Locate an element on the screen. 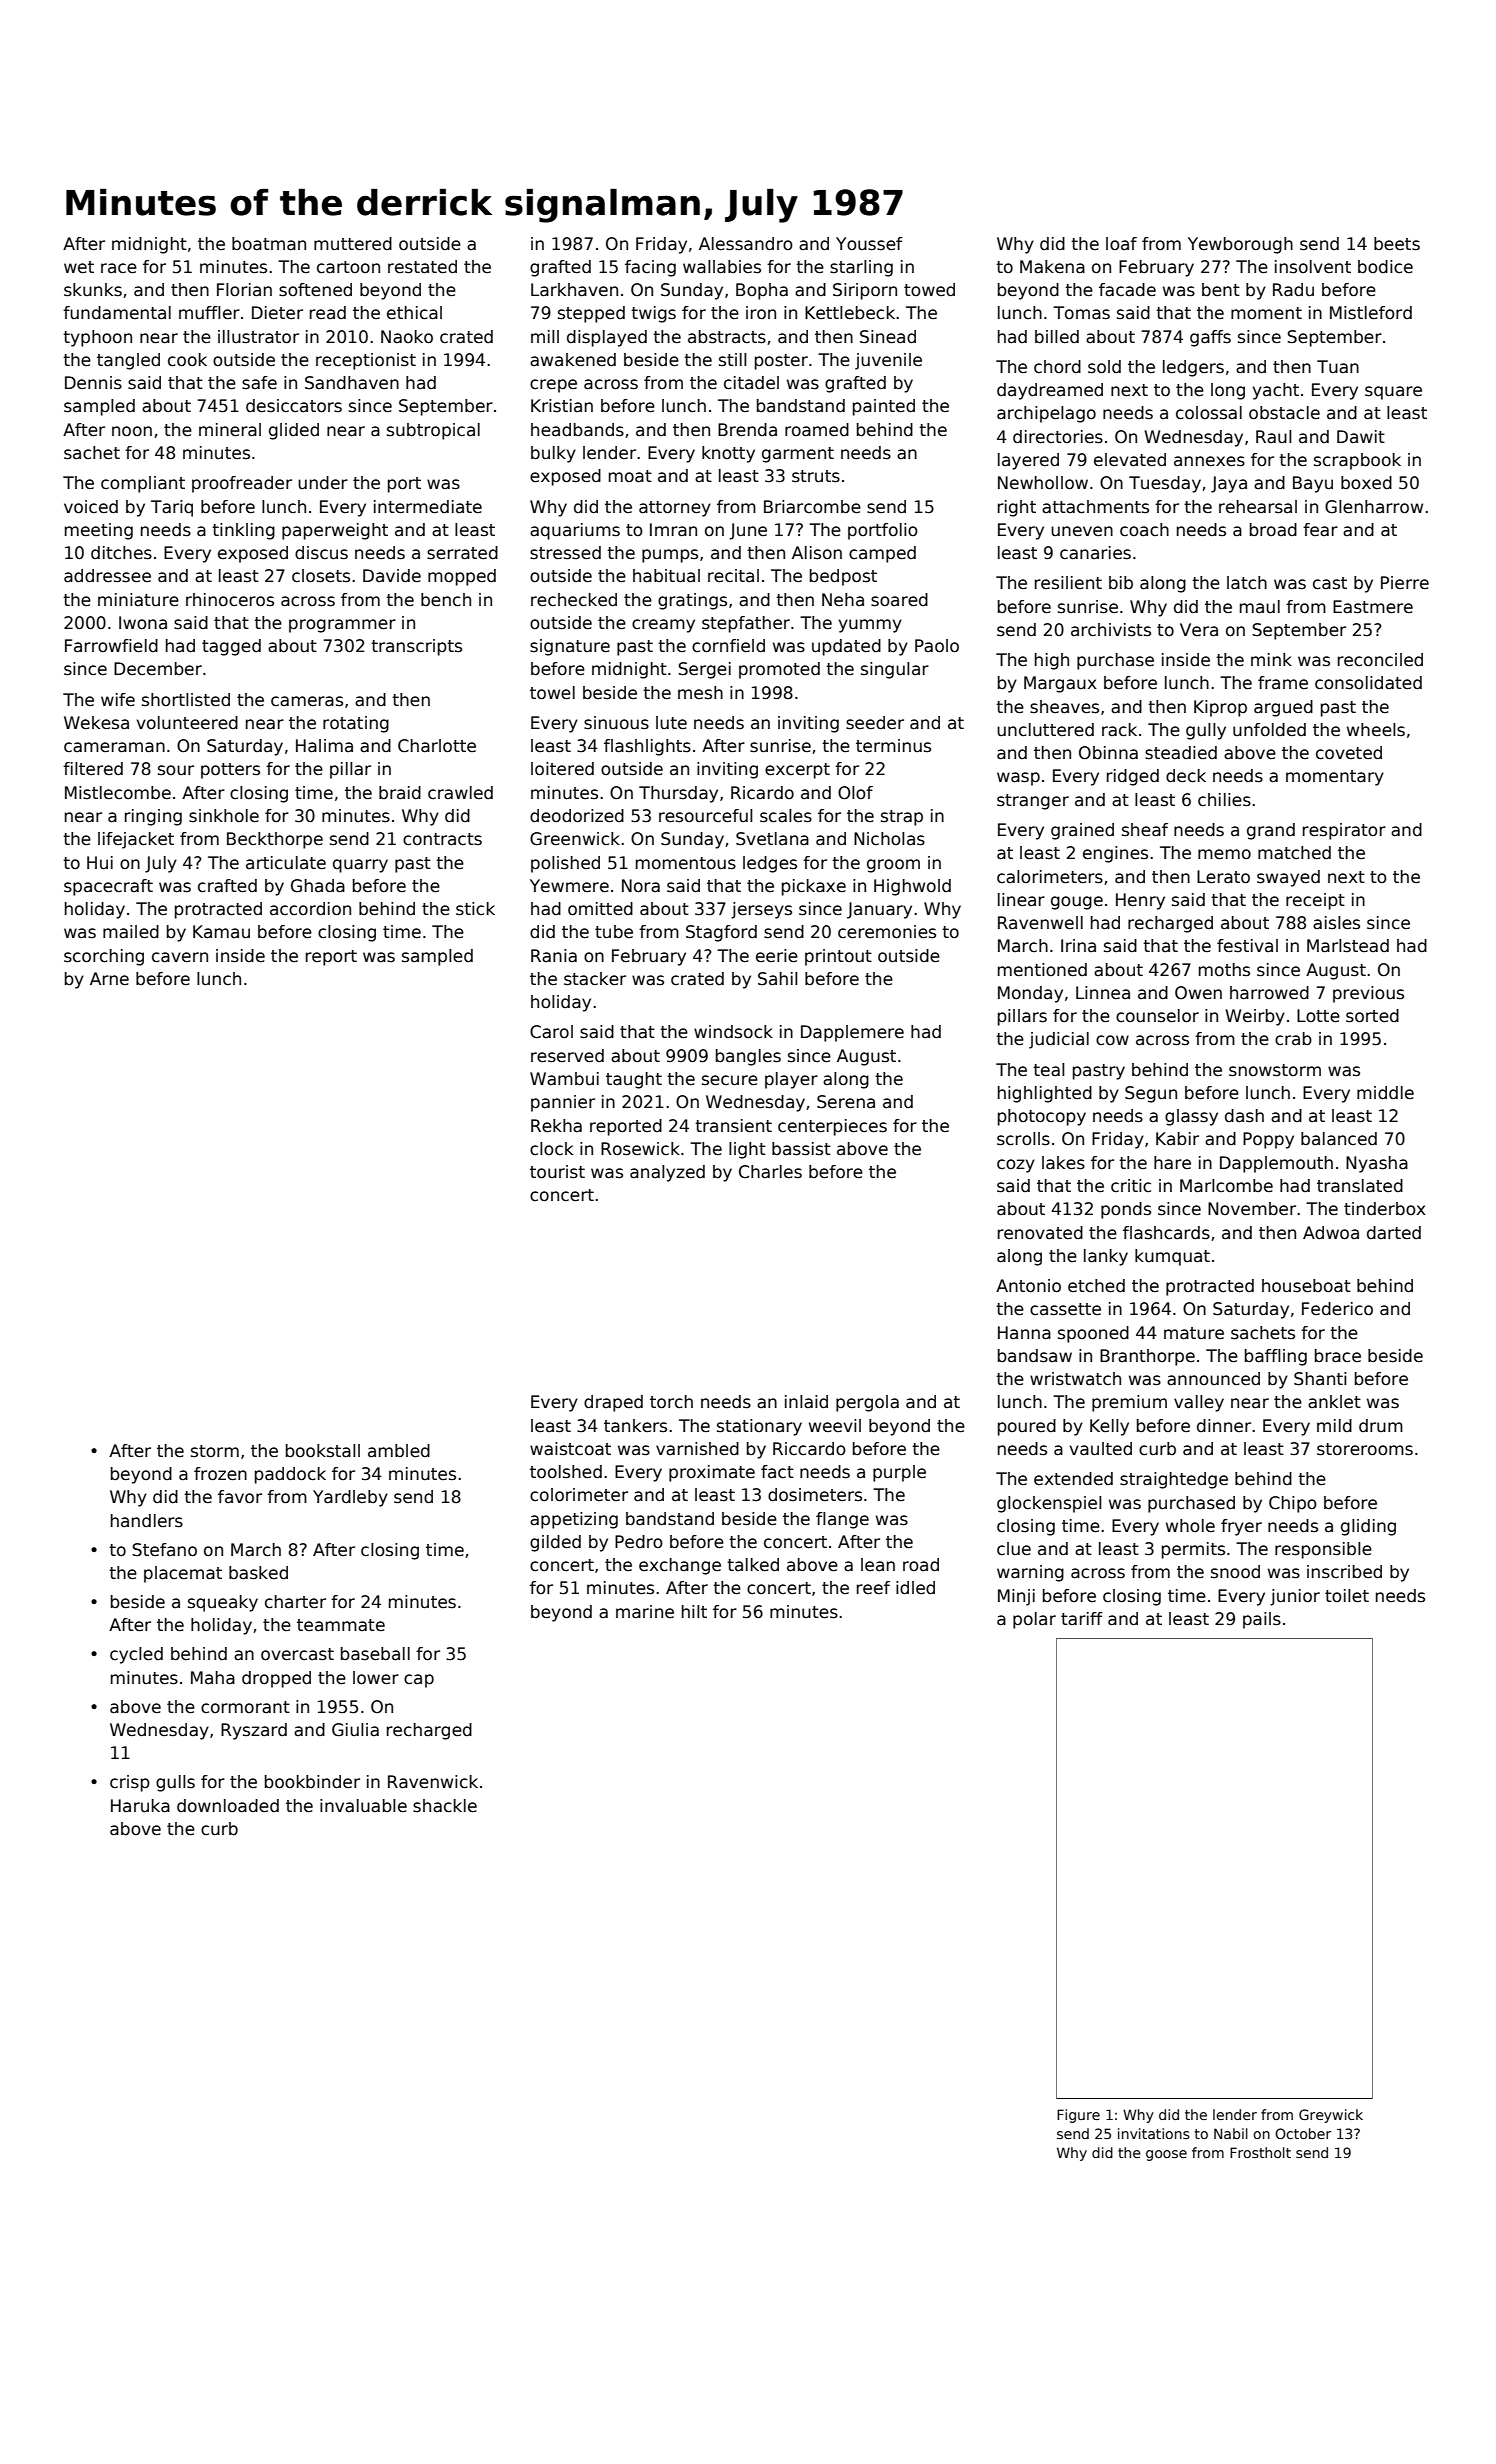 Image resolution: width=1496 pixels, height=2464 pixels. wheels is located at coordinates (1376, 730).
